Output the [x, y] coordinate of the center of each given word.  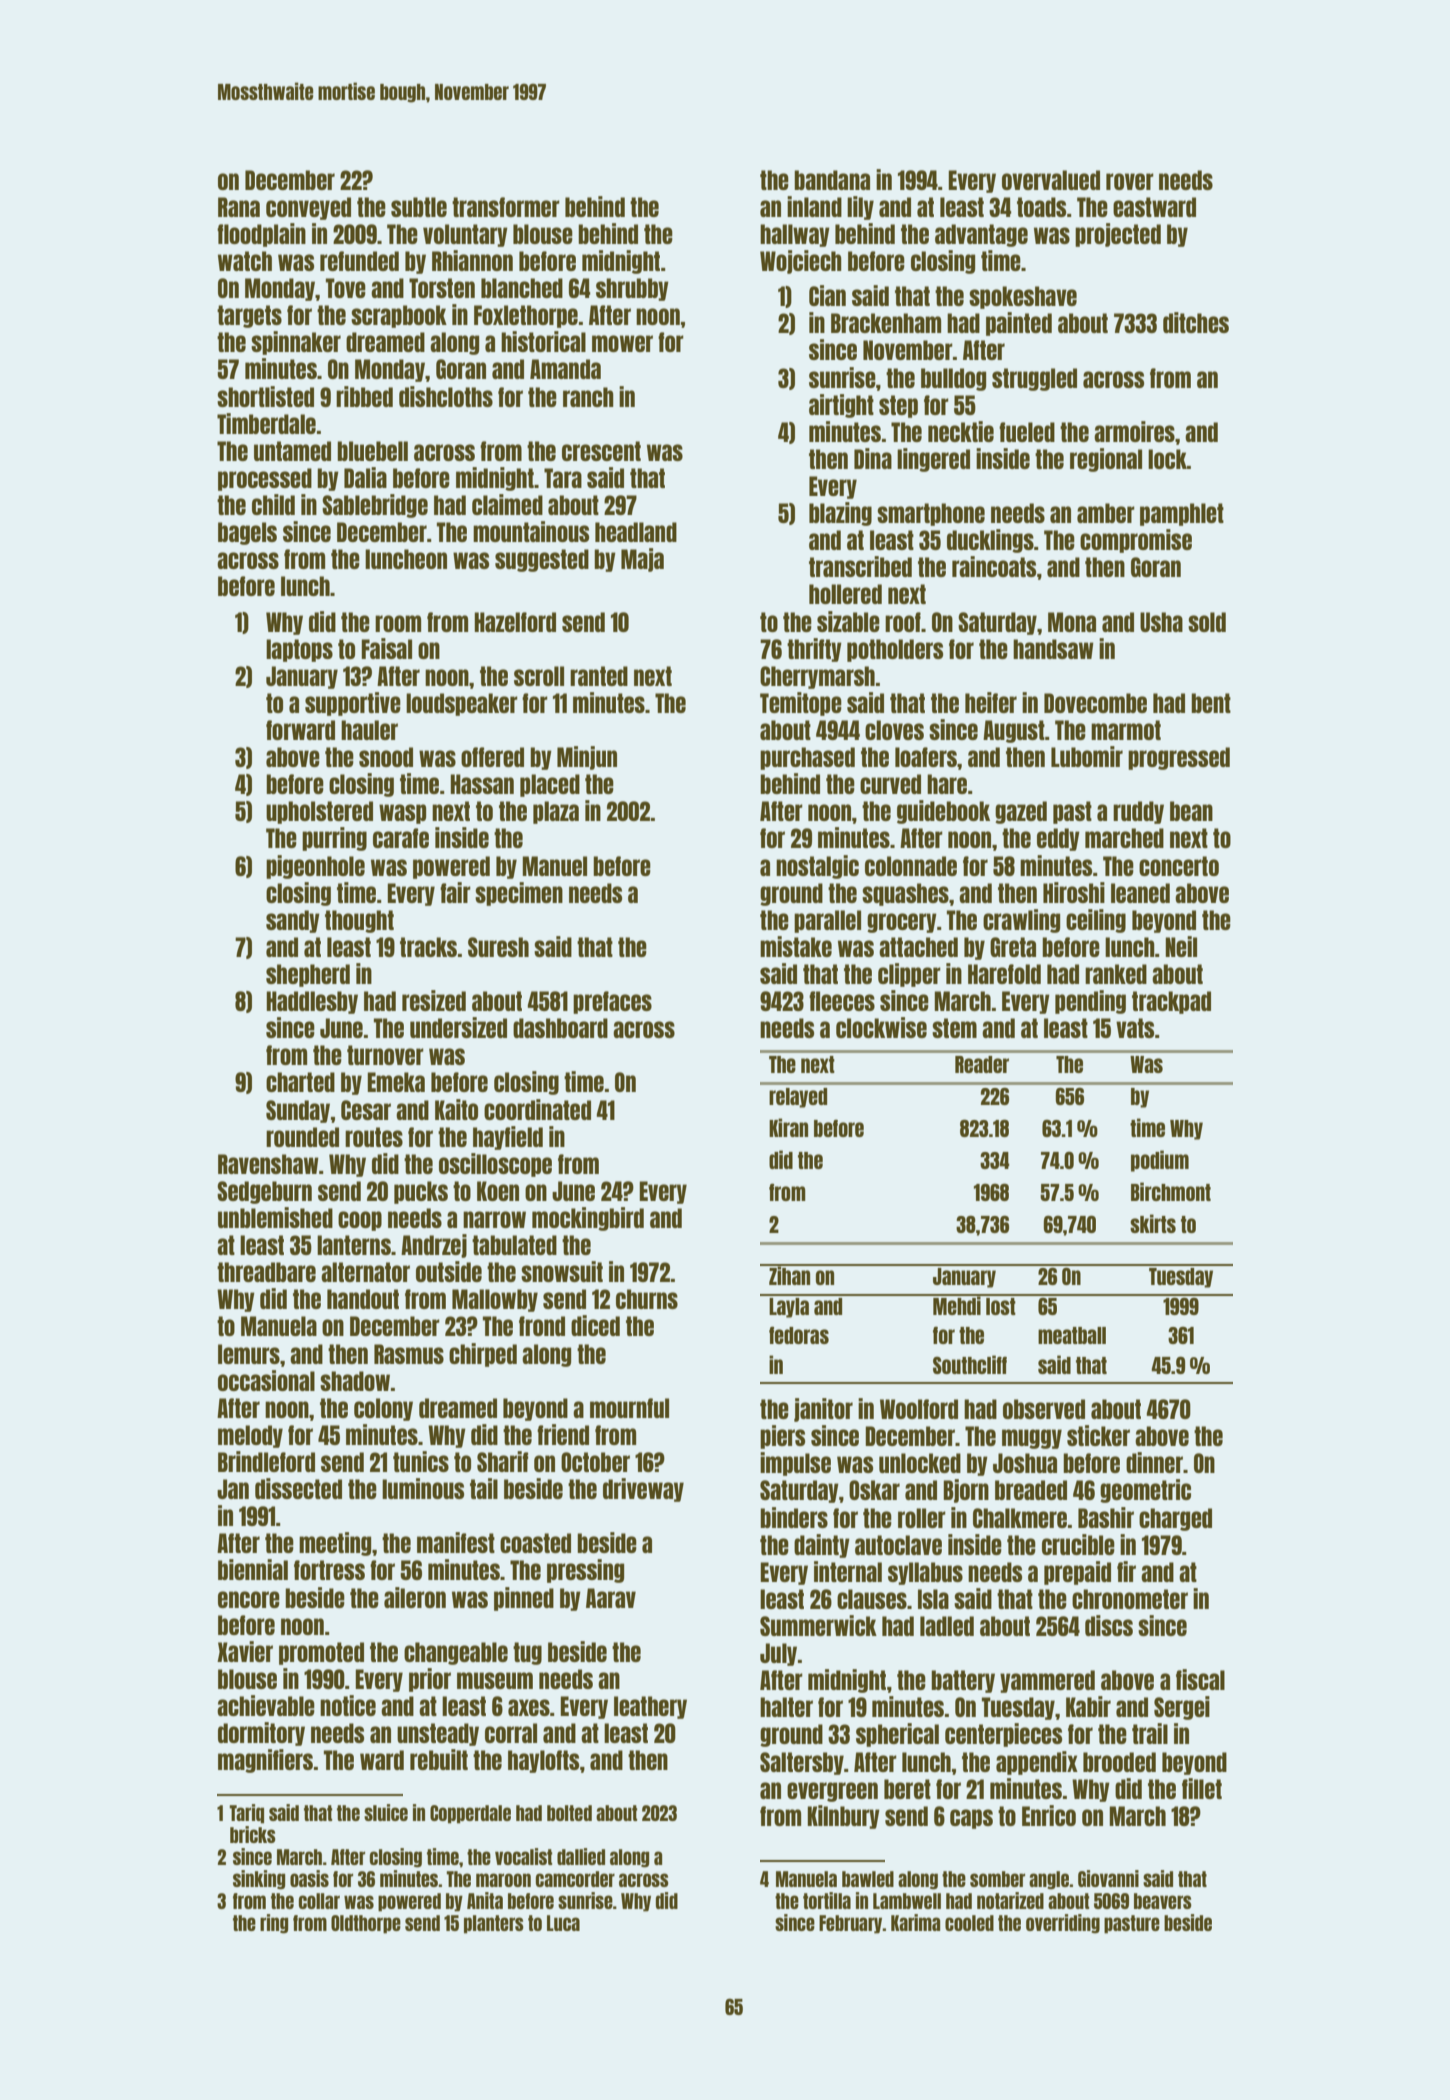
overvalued [1051, 180]
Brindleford [266, 1461]
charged [1175, 1519]
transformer [506, 207]
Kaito [456, 1109]
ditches [1196, 322]
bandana [832, 180]
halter [786, 1707]
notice [348, 1705]
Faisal [386, 648]
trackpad [1171, 1002]
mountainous [531, 531]
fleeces [842, 1001]
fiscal [1200, 1679]
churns [647, 1299]
